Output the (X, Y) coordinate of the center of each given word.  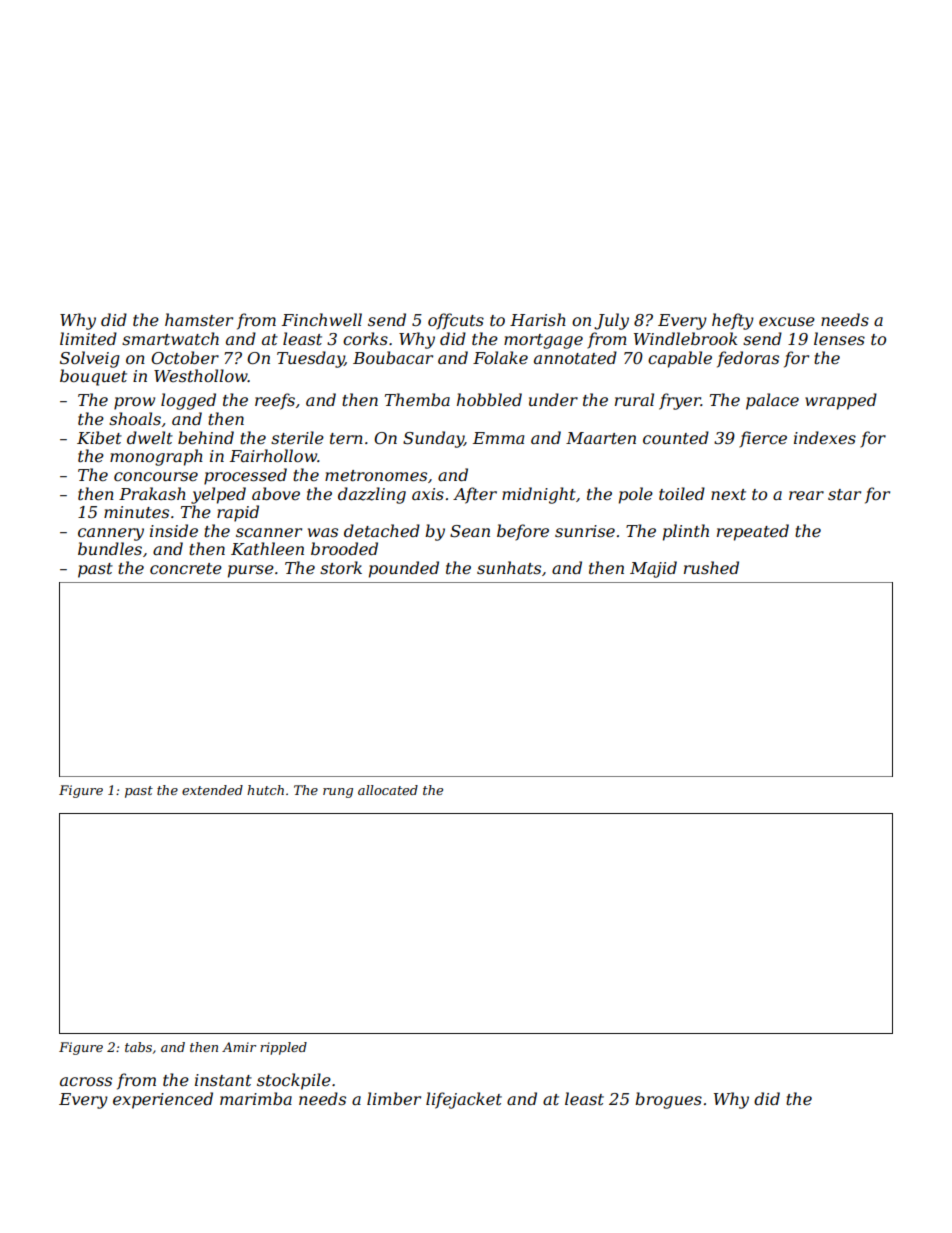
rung (338, 793)
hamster (199, 319)
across (86, 1081)
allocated (388, 790)
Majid (653, 569)
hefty (733, 321)
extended (212, 790)
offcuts (456, 321)
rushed (711, 567)
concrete (186, 568)
